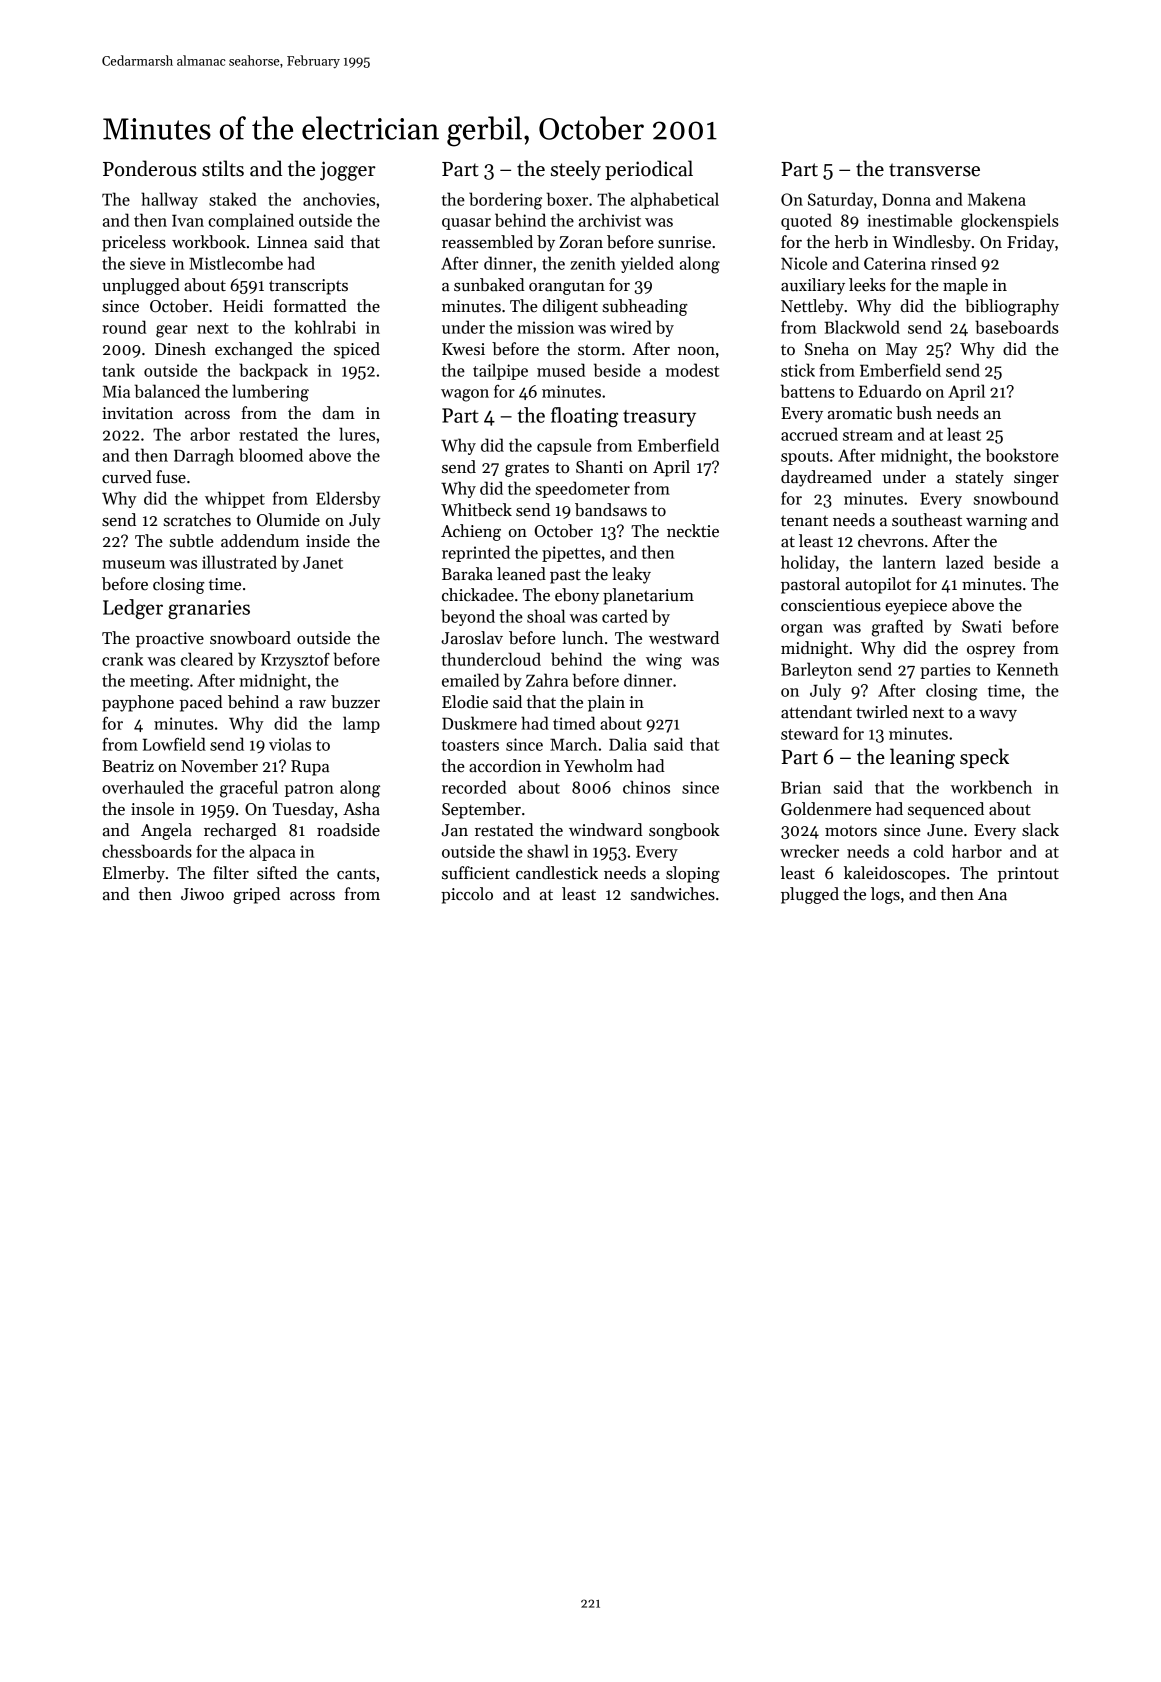  Describe the element at coordinates (862, 327) in the document. I see `Blackwold` at that location.
